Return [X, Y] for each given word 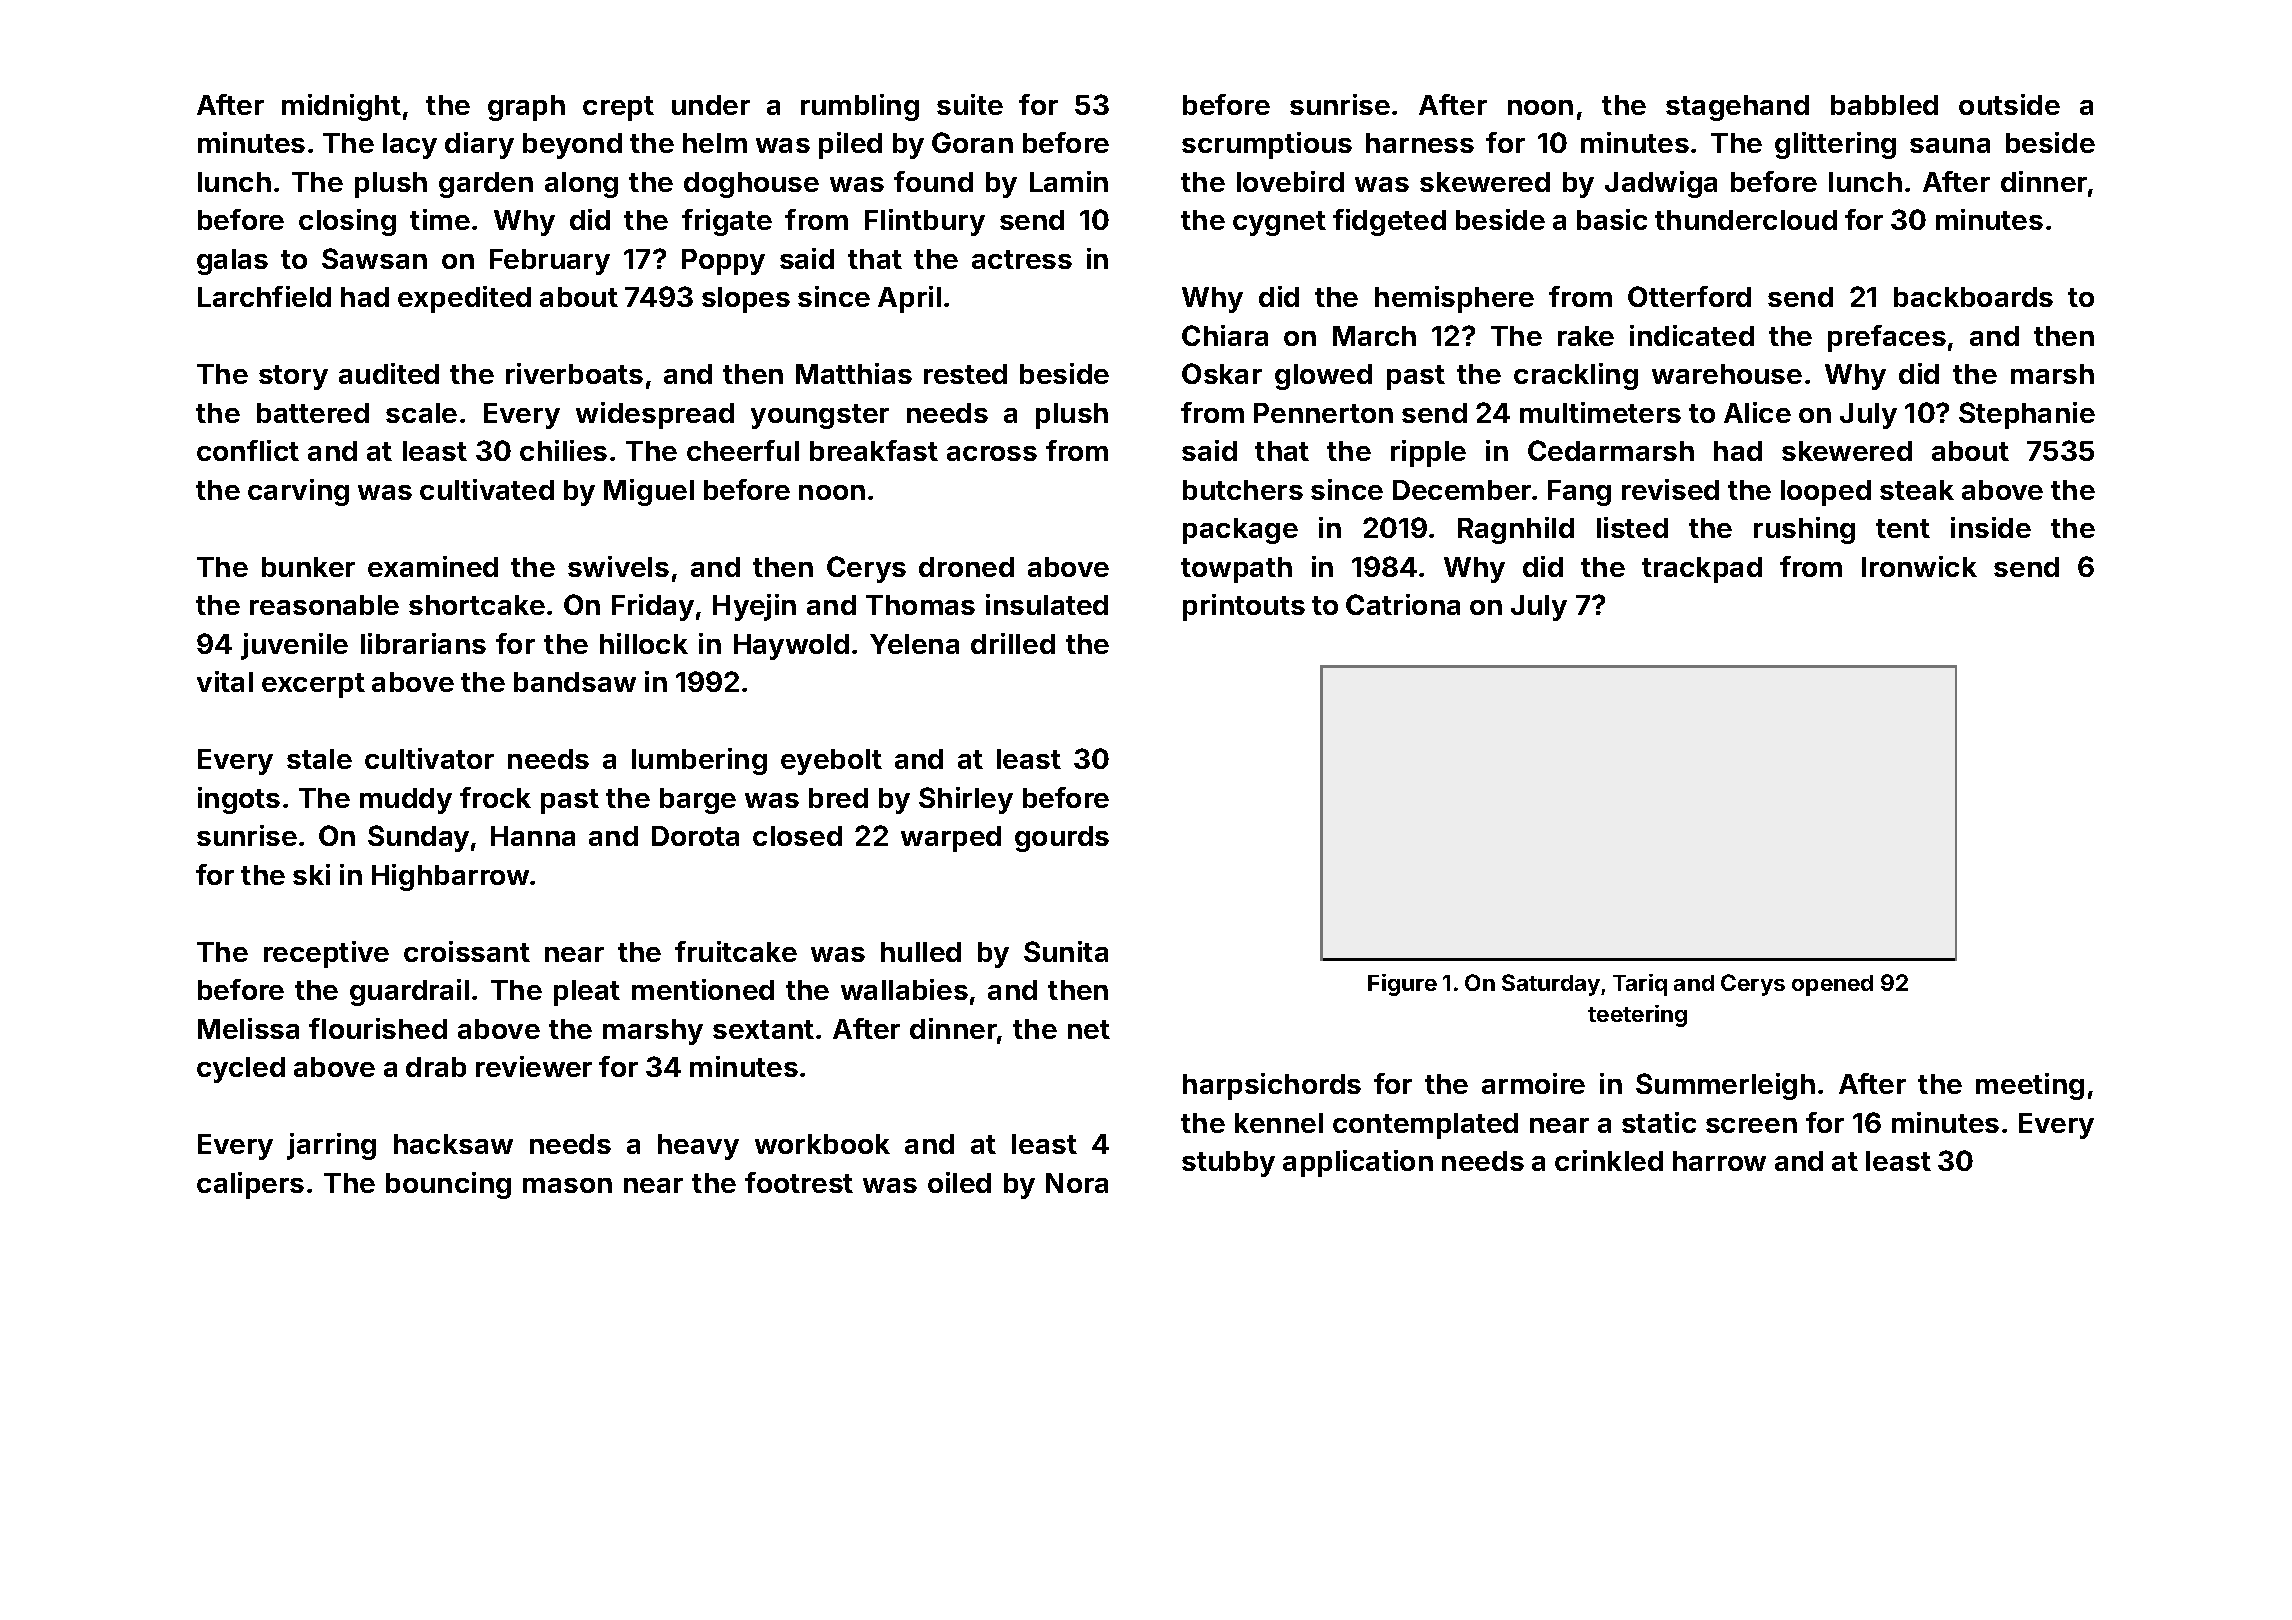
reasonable [324, 605]
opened [1832, 985]
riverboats [574, 373]
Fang [1579, 493]
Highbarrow [450, 877]
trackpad [1702, 570]
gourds [1062, 839]
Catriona [1403, 604]
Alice [1757, 412]
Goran [972, 142]
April [909, 299]
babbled [1884, 105]
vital [225, 681]
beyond [572, 146]
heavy [698, 1147]
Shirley [966, 800]
